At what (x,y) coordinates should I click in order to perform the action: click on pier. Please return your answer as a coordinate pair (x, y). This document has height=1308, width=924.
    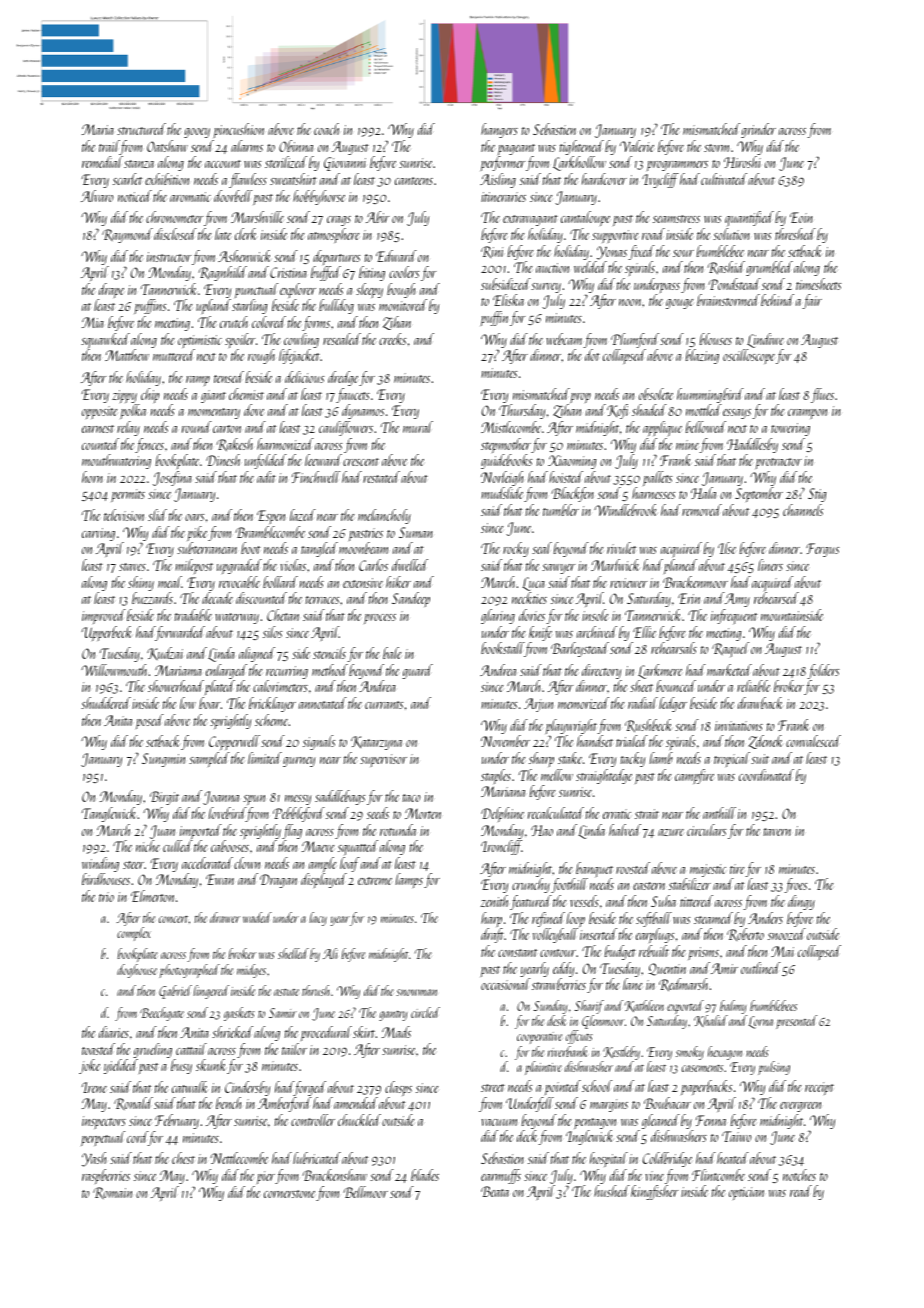
    Looking at the image, I should click on (266, 1177).
